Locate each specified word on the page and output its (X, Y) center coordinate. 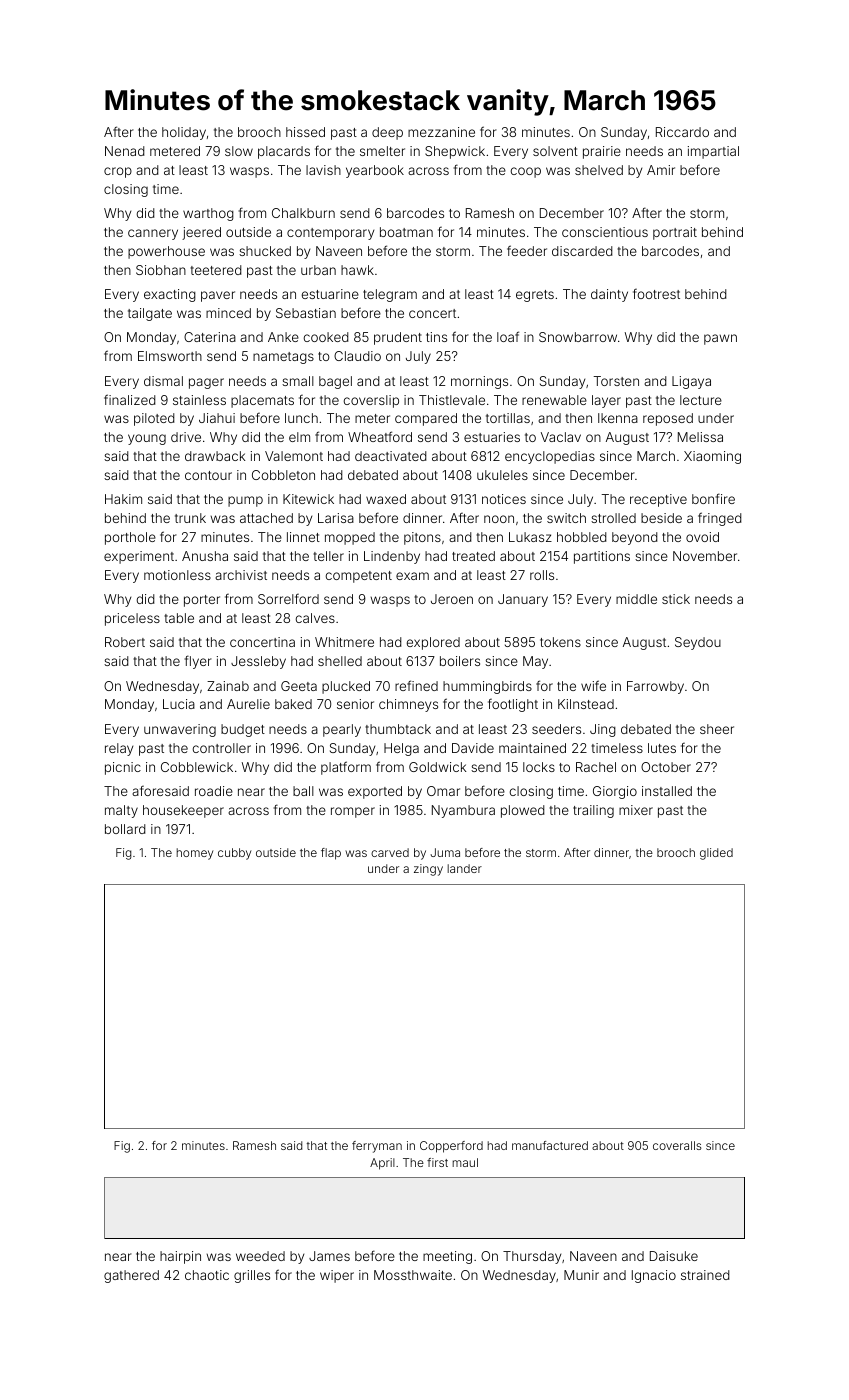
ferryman (377, 1147)
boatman (406, 232)
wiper (337, 1276)
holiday (184, 133)
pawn (720, 339)
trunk (190, 518)
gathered (131, 1276)
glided (716, 854)
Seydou (698, 643)
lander (464, 868)
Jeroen (452, 599)
